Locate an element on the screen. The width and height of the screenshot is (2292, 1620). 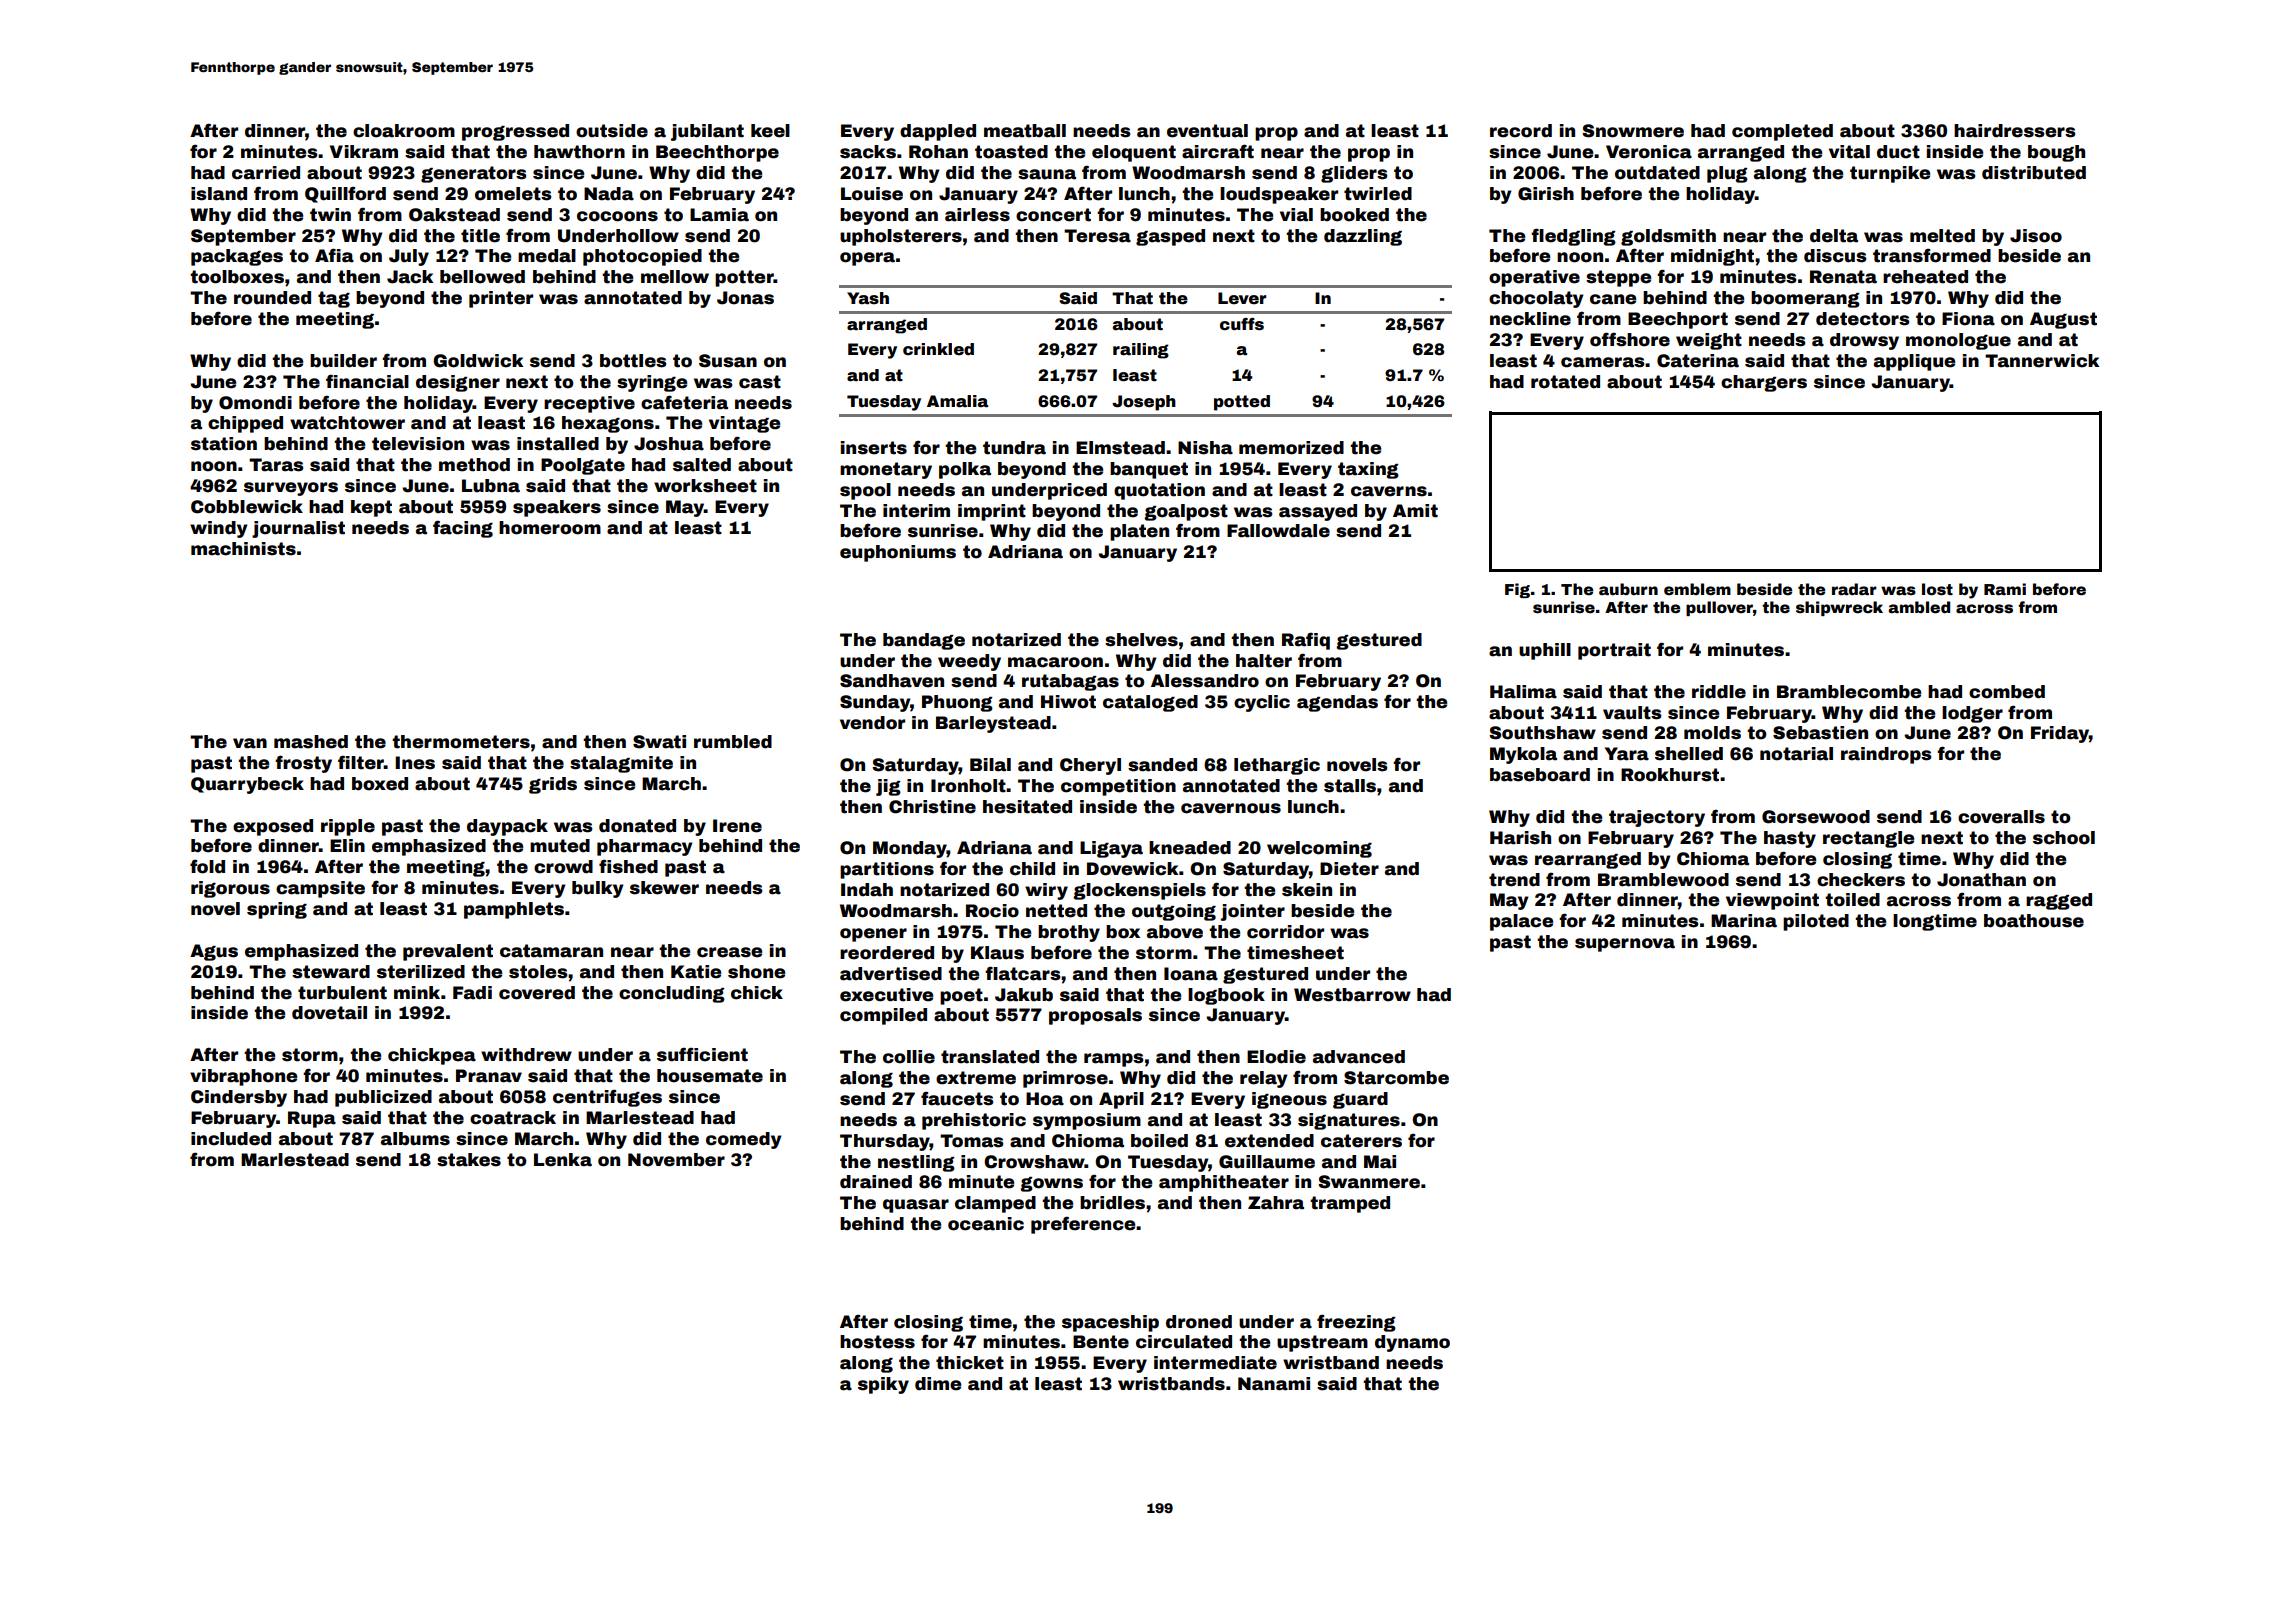
competition is located at coordinates (1118, 787).
